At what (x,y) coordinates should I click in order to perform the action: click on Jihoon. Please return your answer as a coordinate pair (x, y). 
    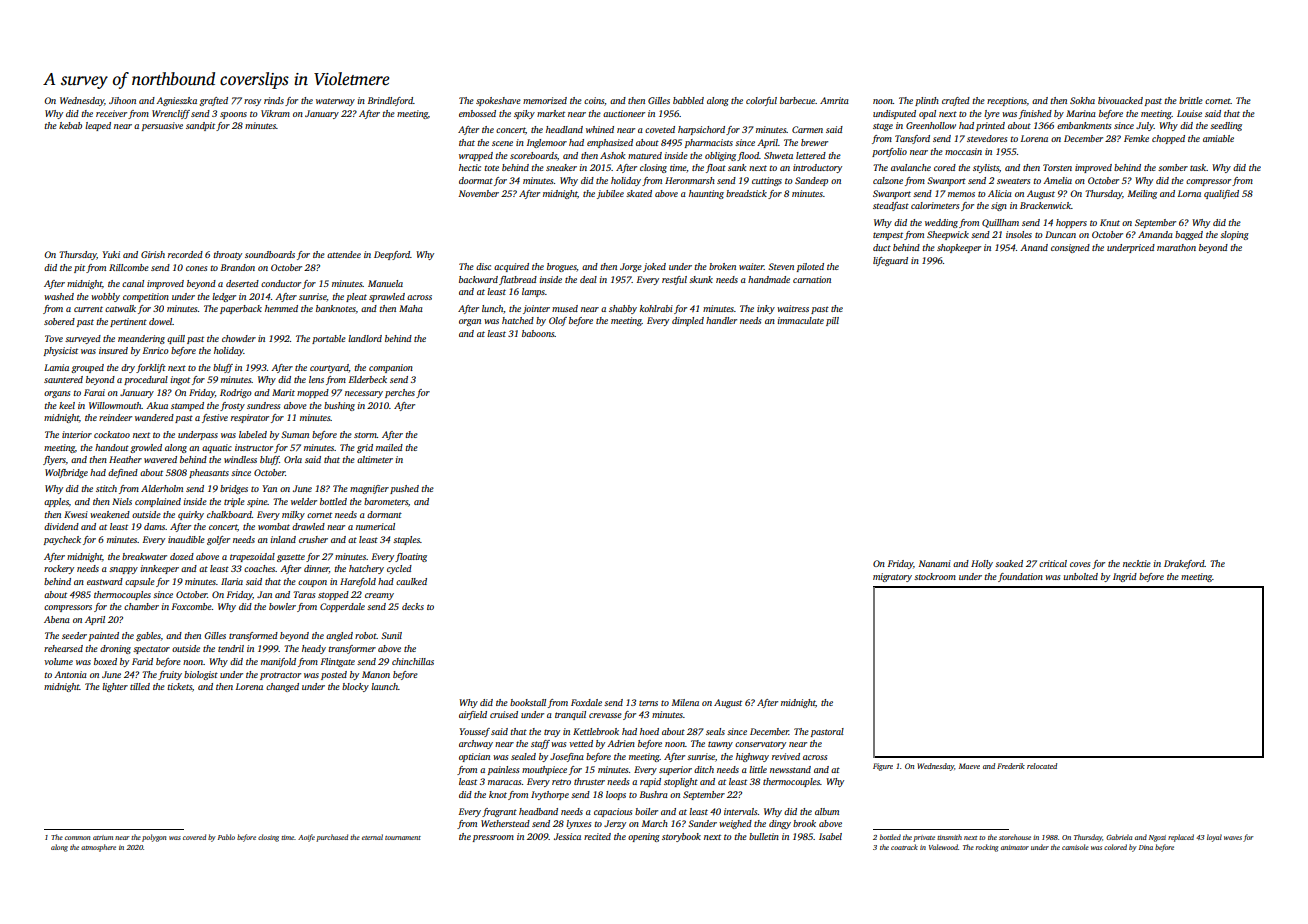
    Looking at the image, I should click on (122, 100).
